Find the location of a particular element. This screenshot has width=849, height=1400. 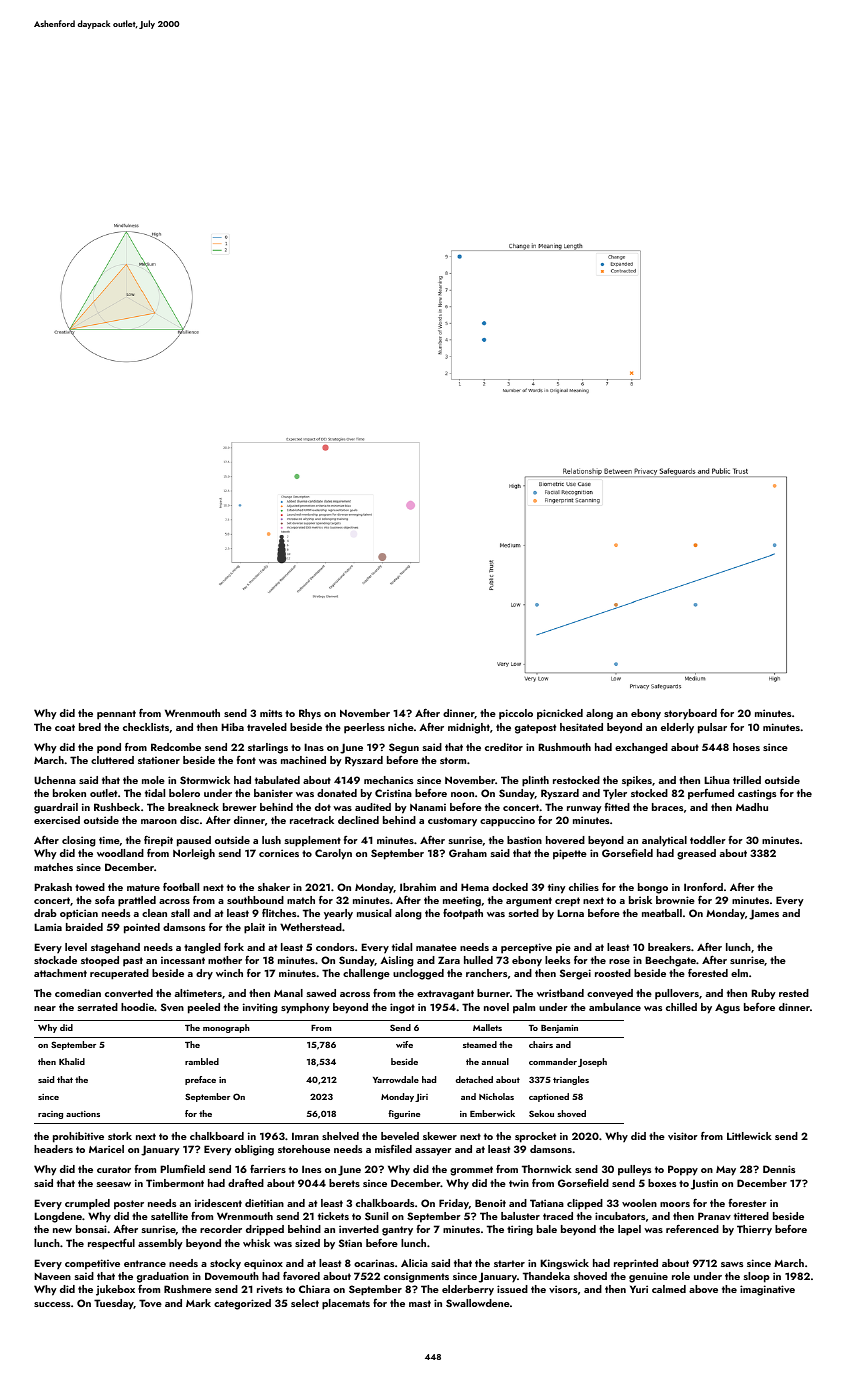

success is located at coordinates (52, 1304).
